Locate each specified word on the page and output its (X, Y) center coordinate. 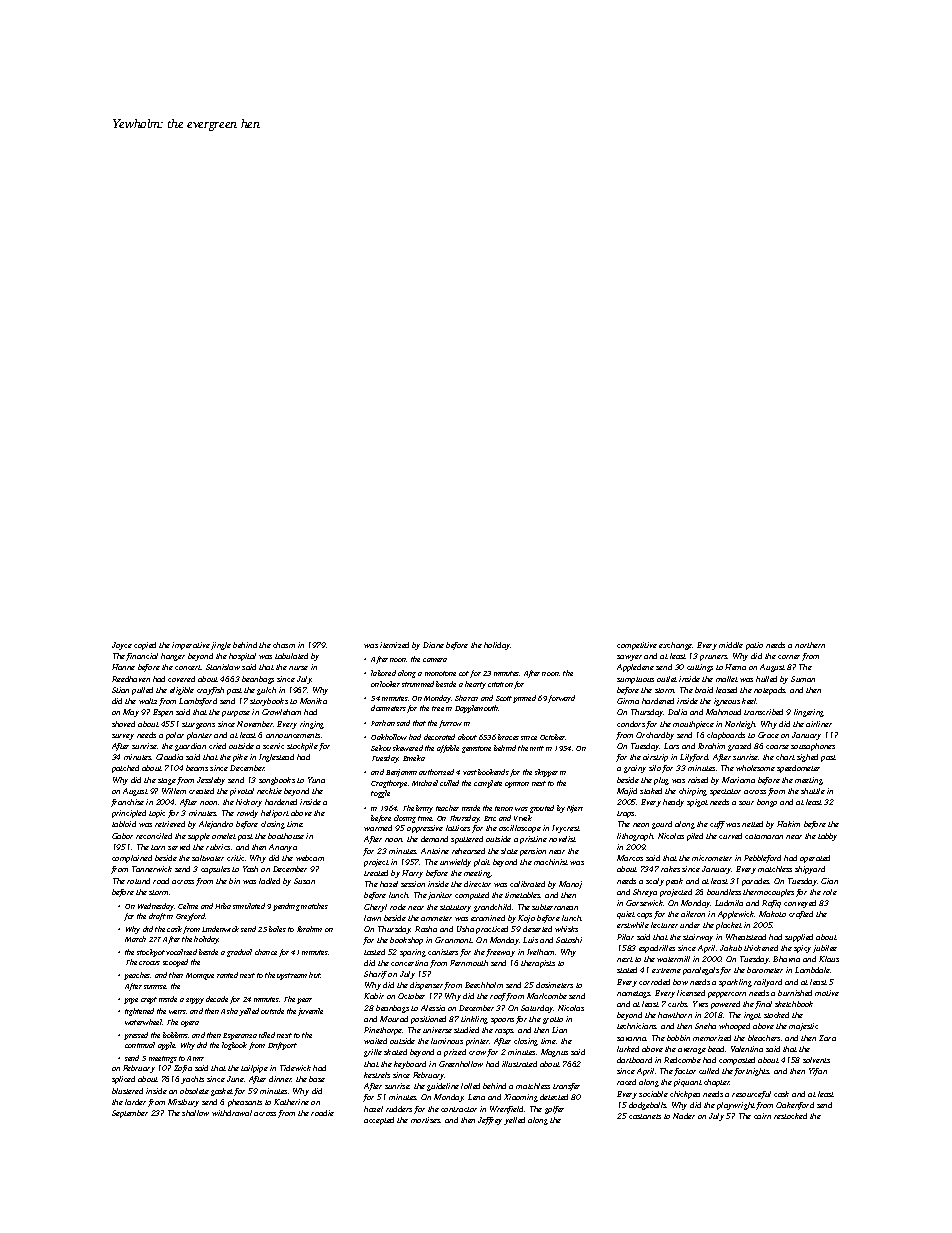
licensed (691, 993)
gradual (239, 953)
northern (810, 645)
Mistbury (183, 1103)
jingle (221, 646)
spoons (502, 1021)
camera (435, 660)
